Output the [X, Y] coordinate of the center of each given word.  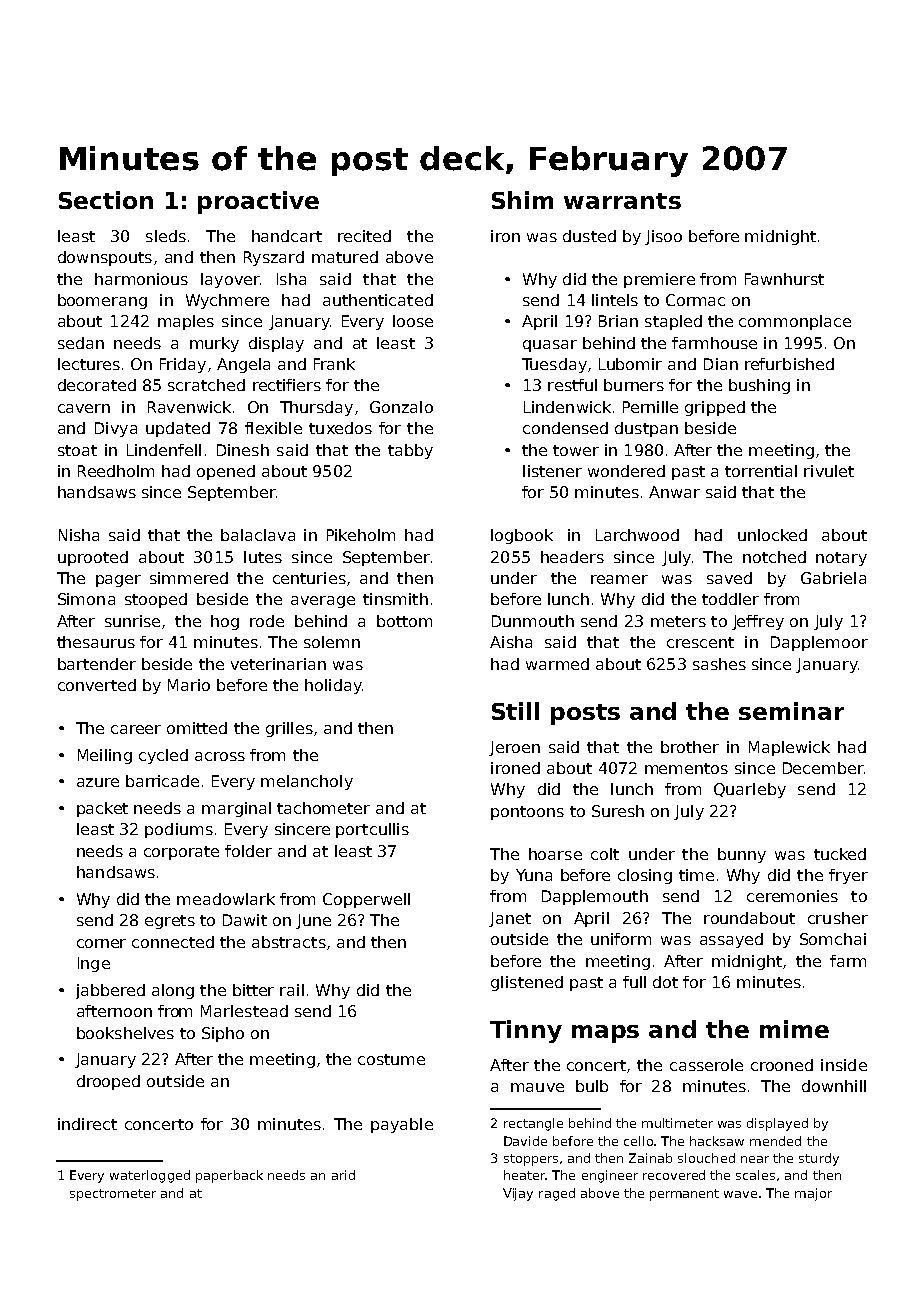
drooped [108, 1082]
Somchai [833, 939]
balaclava [258, 535]
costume [391, 1059]
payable [402, 1125]
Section [106, 200]
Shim [522, 200]
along [173, 991]
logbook [522, 536]
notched [774, 557]
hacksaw [717, 1141]
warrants [622, 201]
